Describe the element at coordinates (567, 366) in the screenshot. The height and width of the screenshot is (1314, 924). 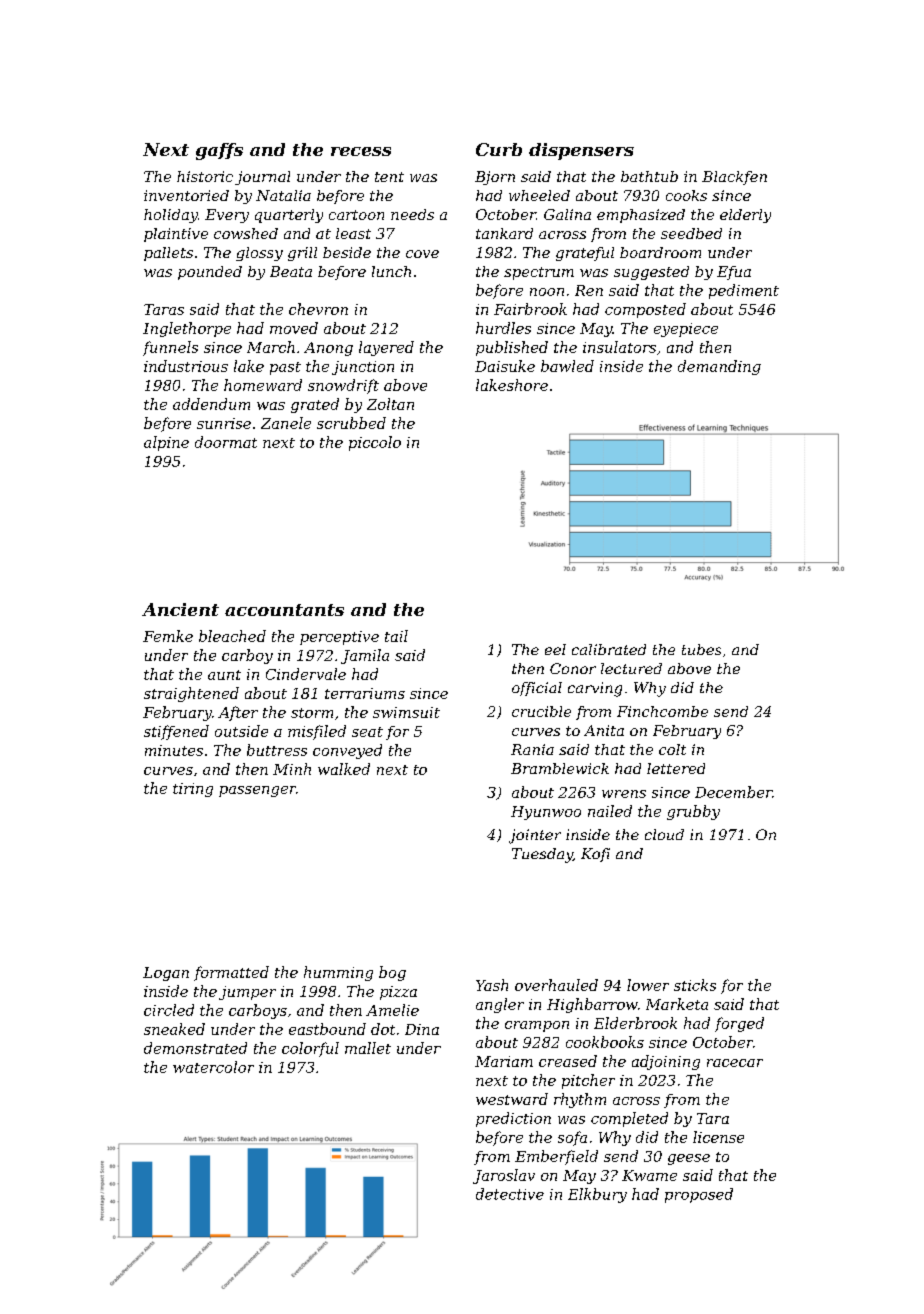
I see `bawled` at that location.
